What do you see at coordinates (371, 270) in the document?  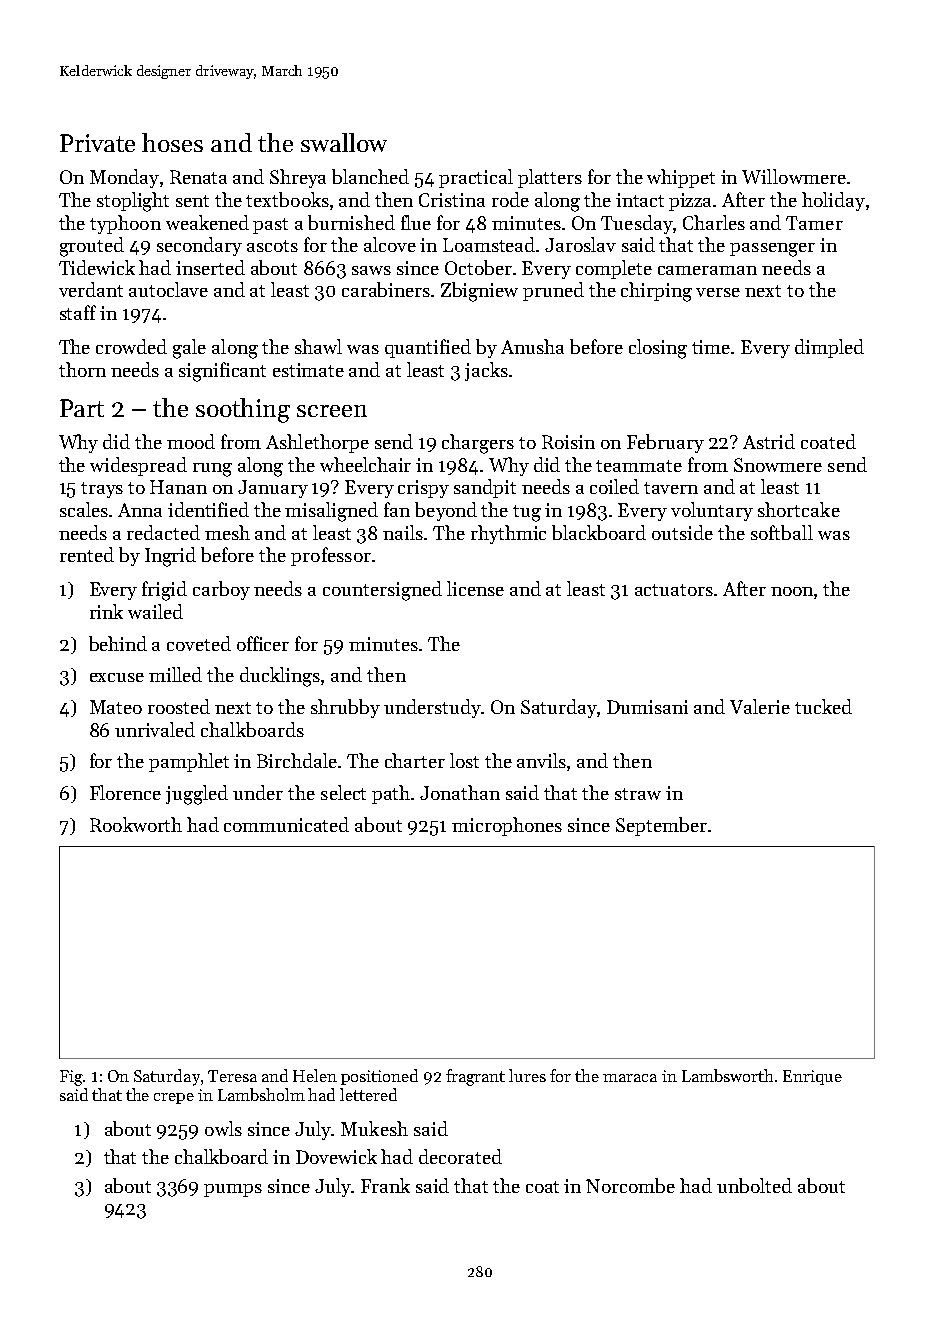 I see `saws` at bounding box center [371, 270].
